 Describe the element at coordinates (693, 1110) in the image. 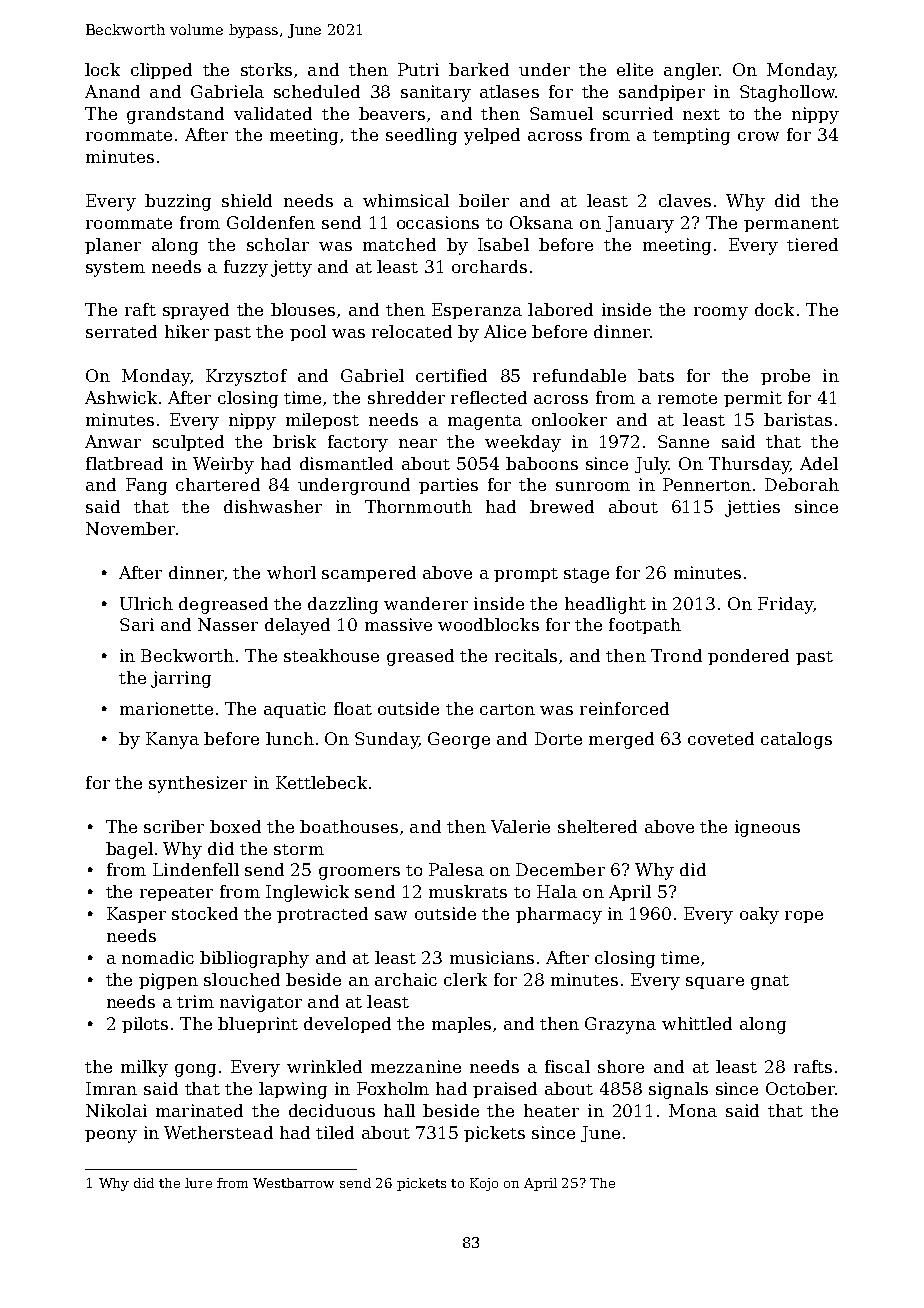

I see `Mona` at that location.
